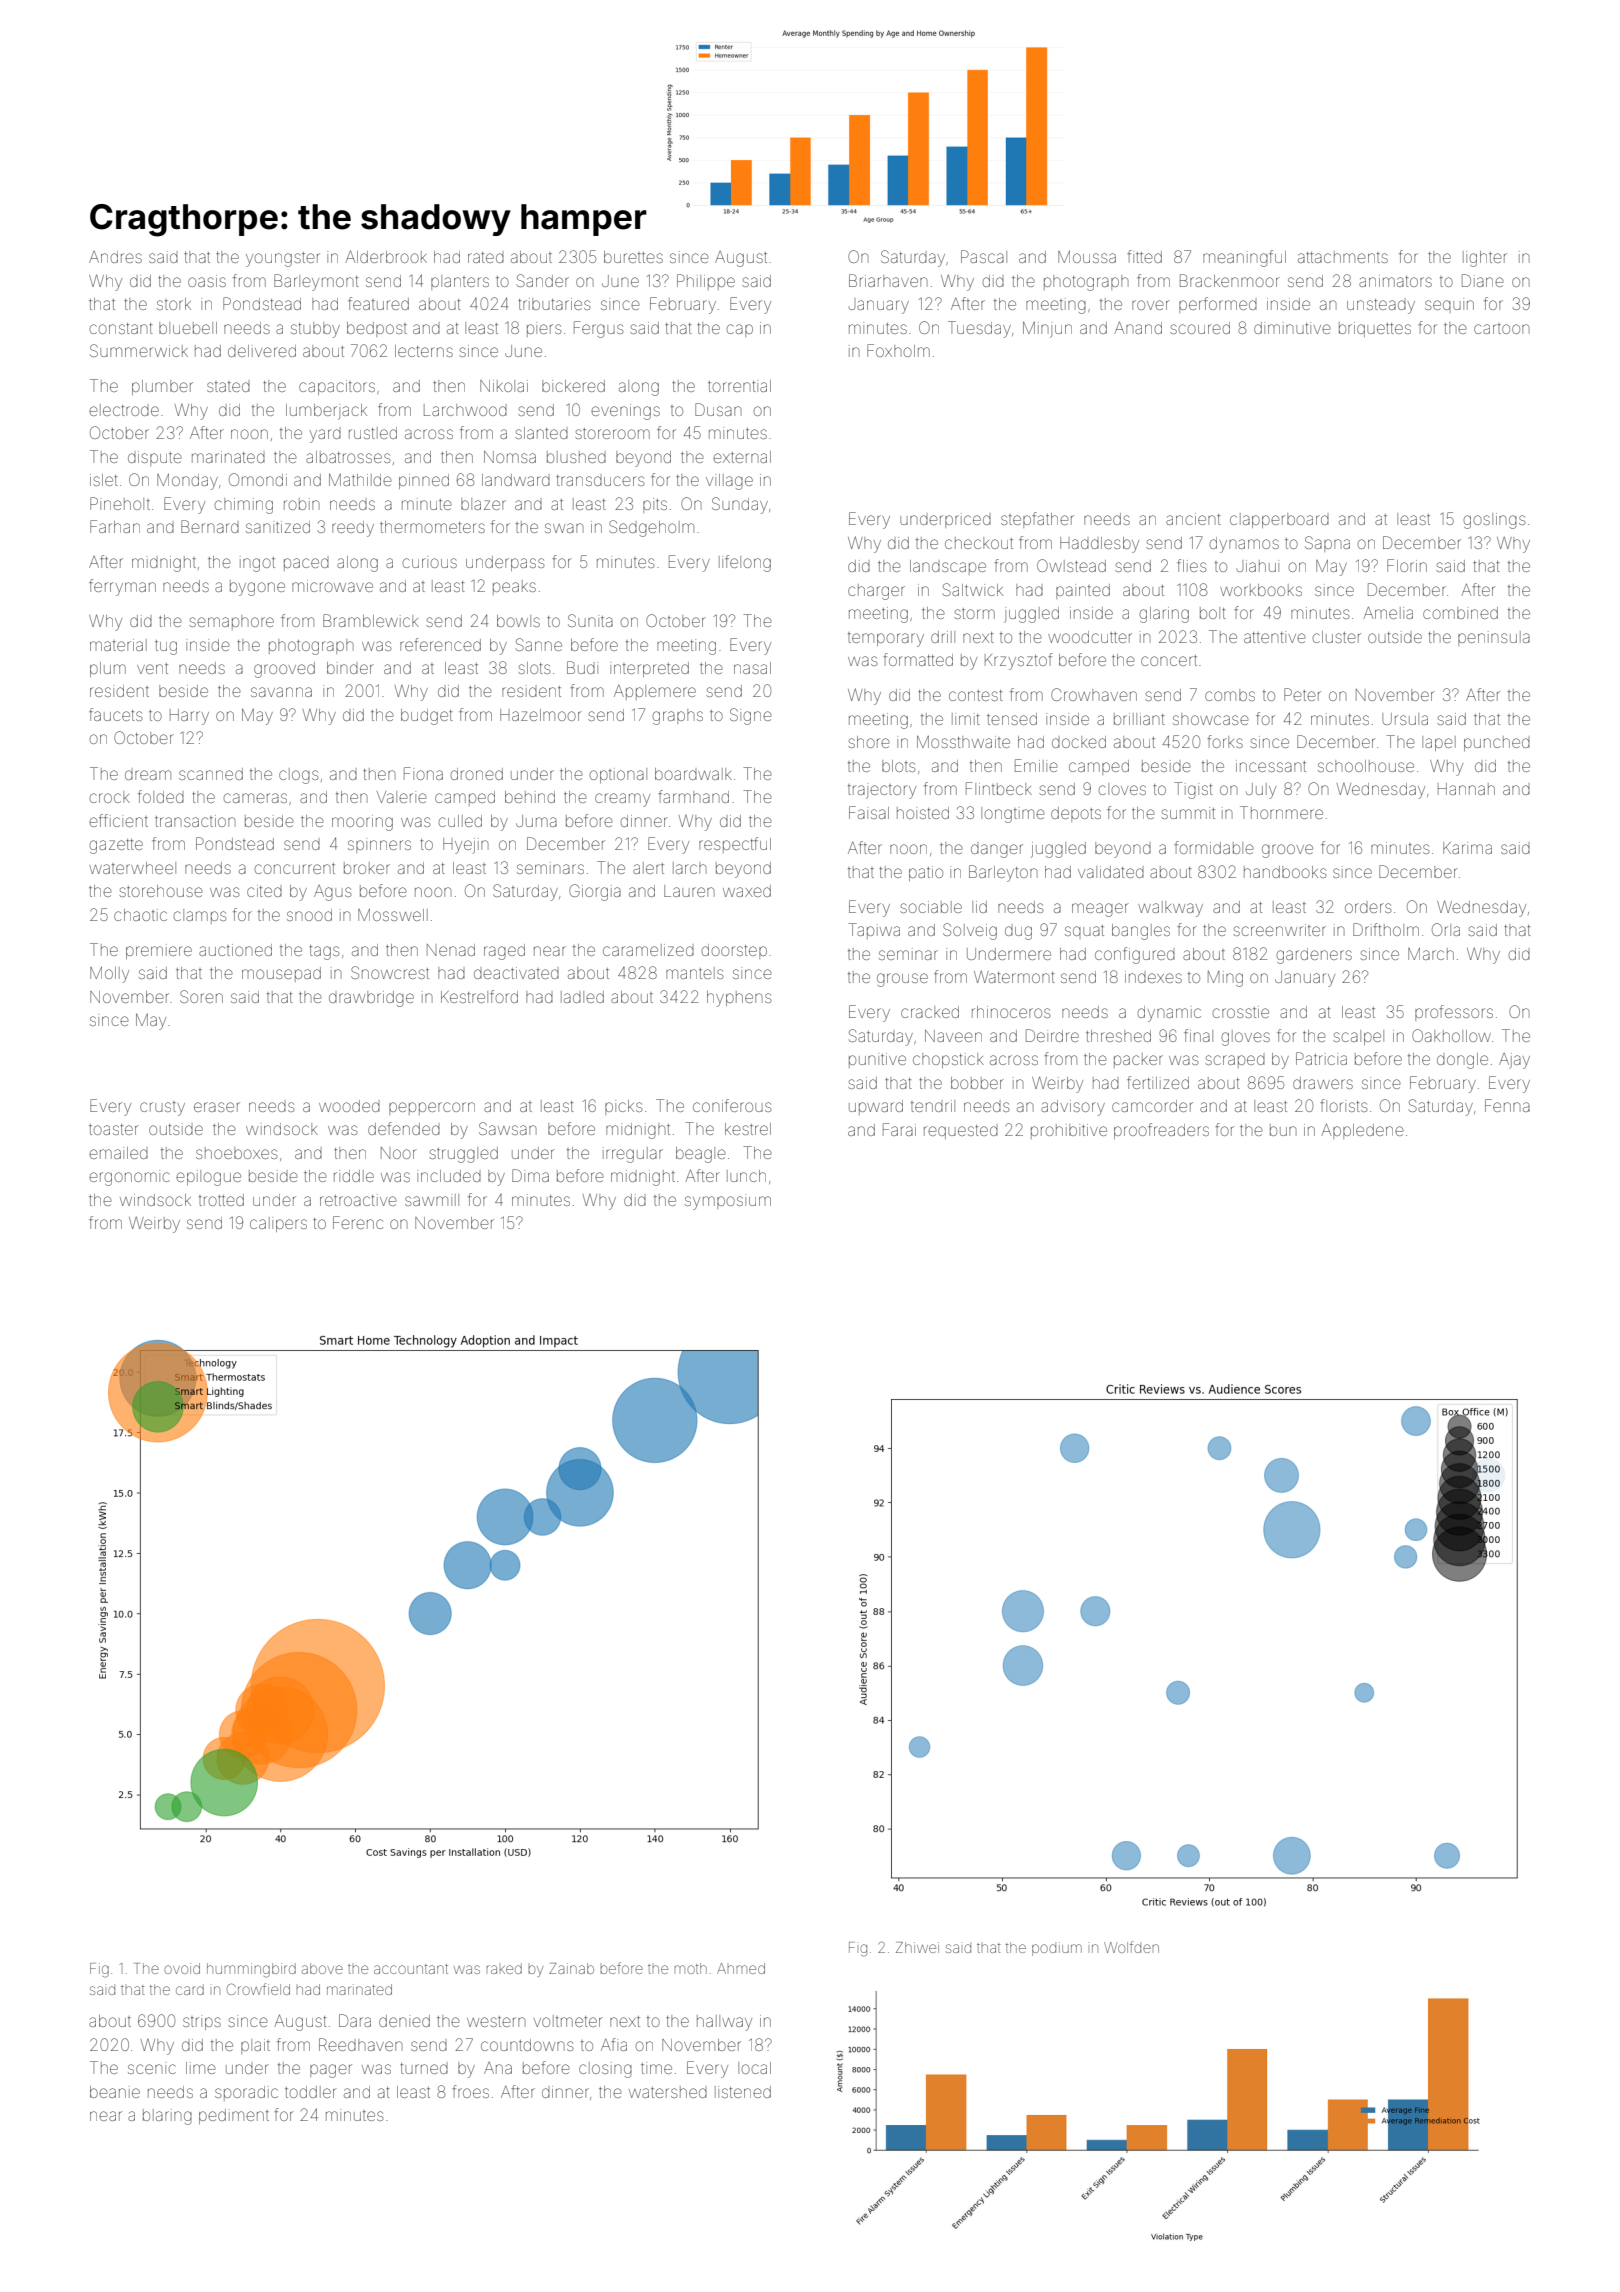 This page has height=2292, width=1620. I want to click on proofreaders, so click(1161, 1131).
